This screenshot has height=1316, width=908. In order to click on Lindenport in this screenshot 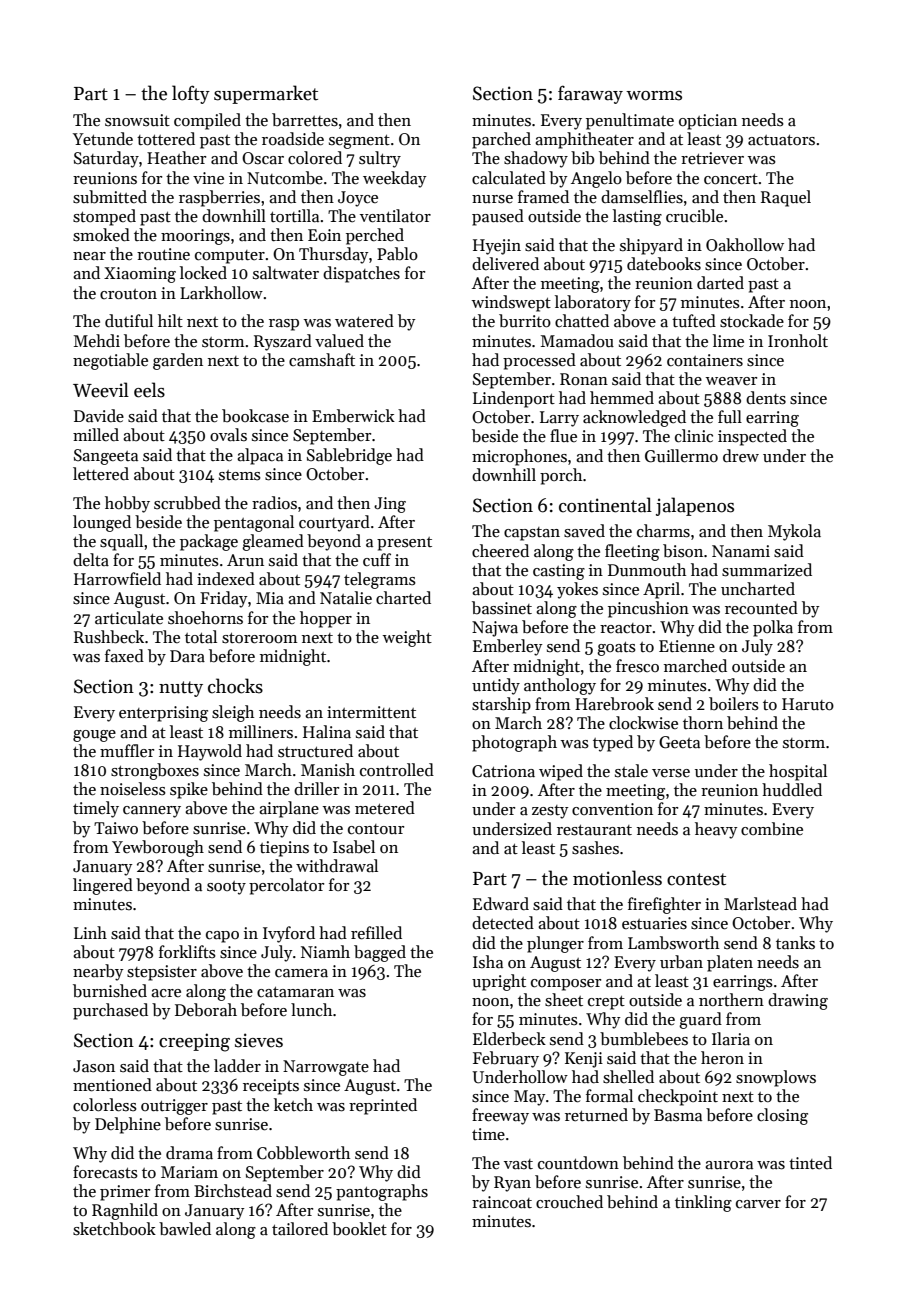, I will do `click(514, 399)`.
